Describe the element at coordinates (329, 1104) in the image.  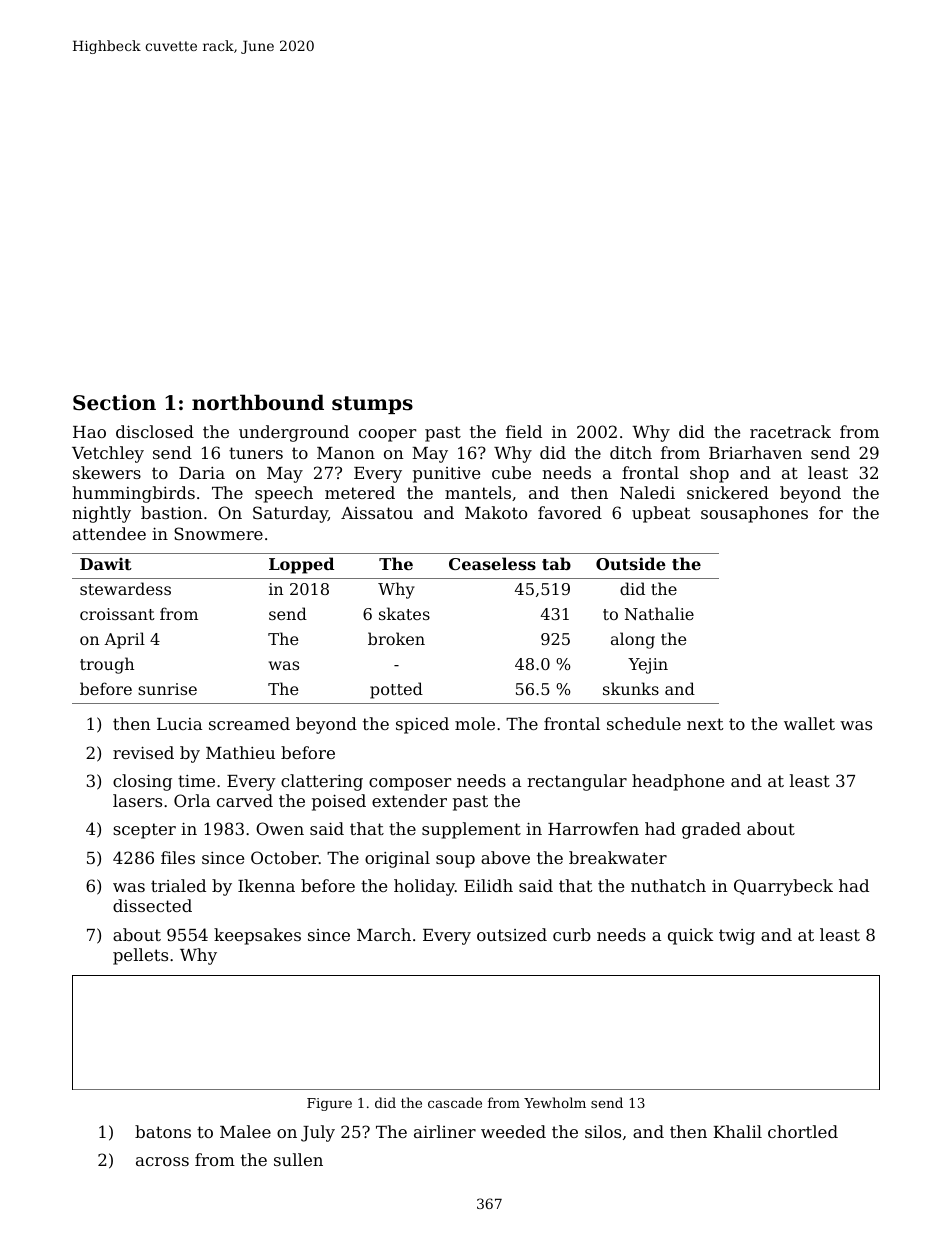
I see `Figure` at that location.
